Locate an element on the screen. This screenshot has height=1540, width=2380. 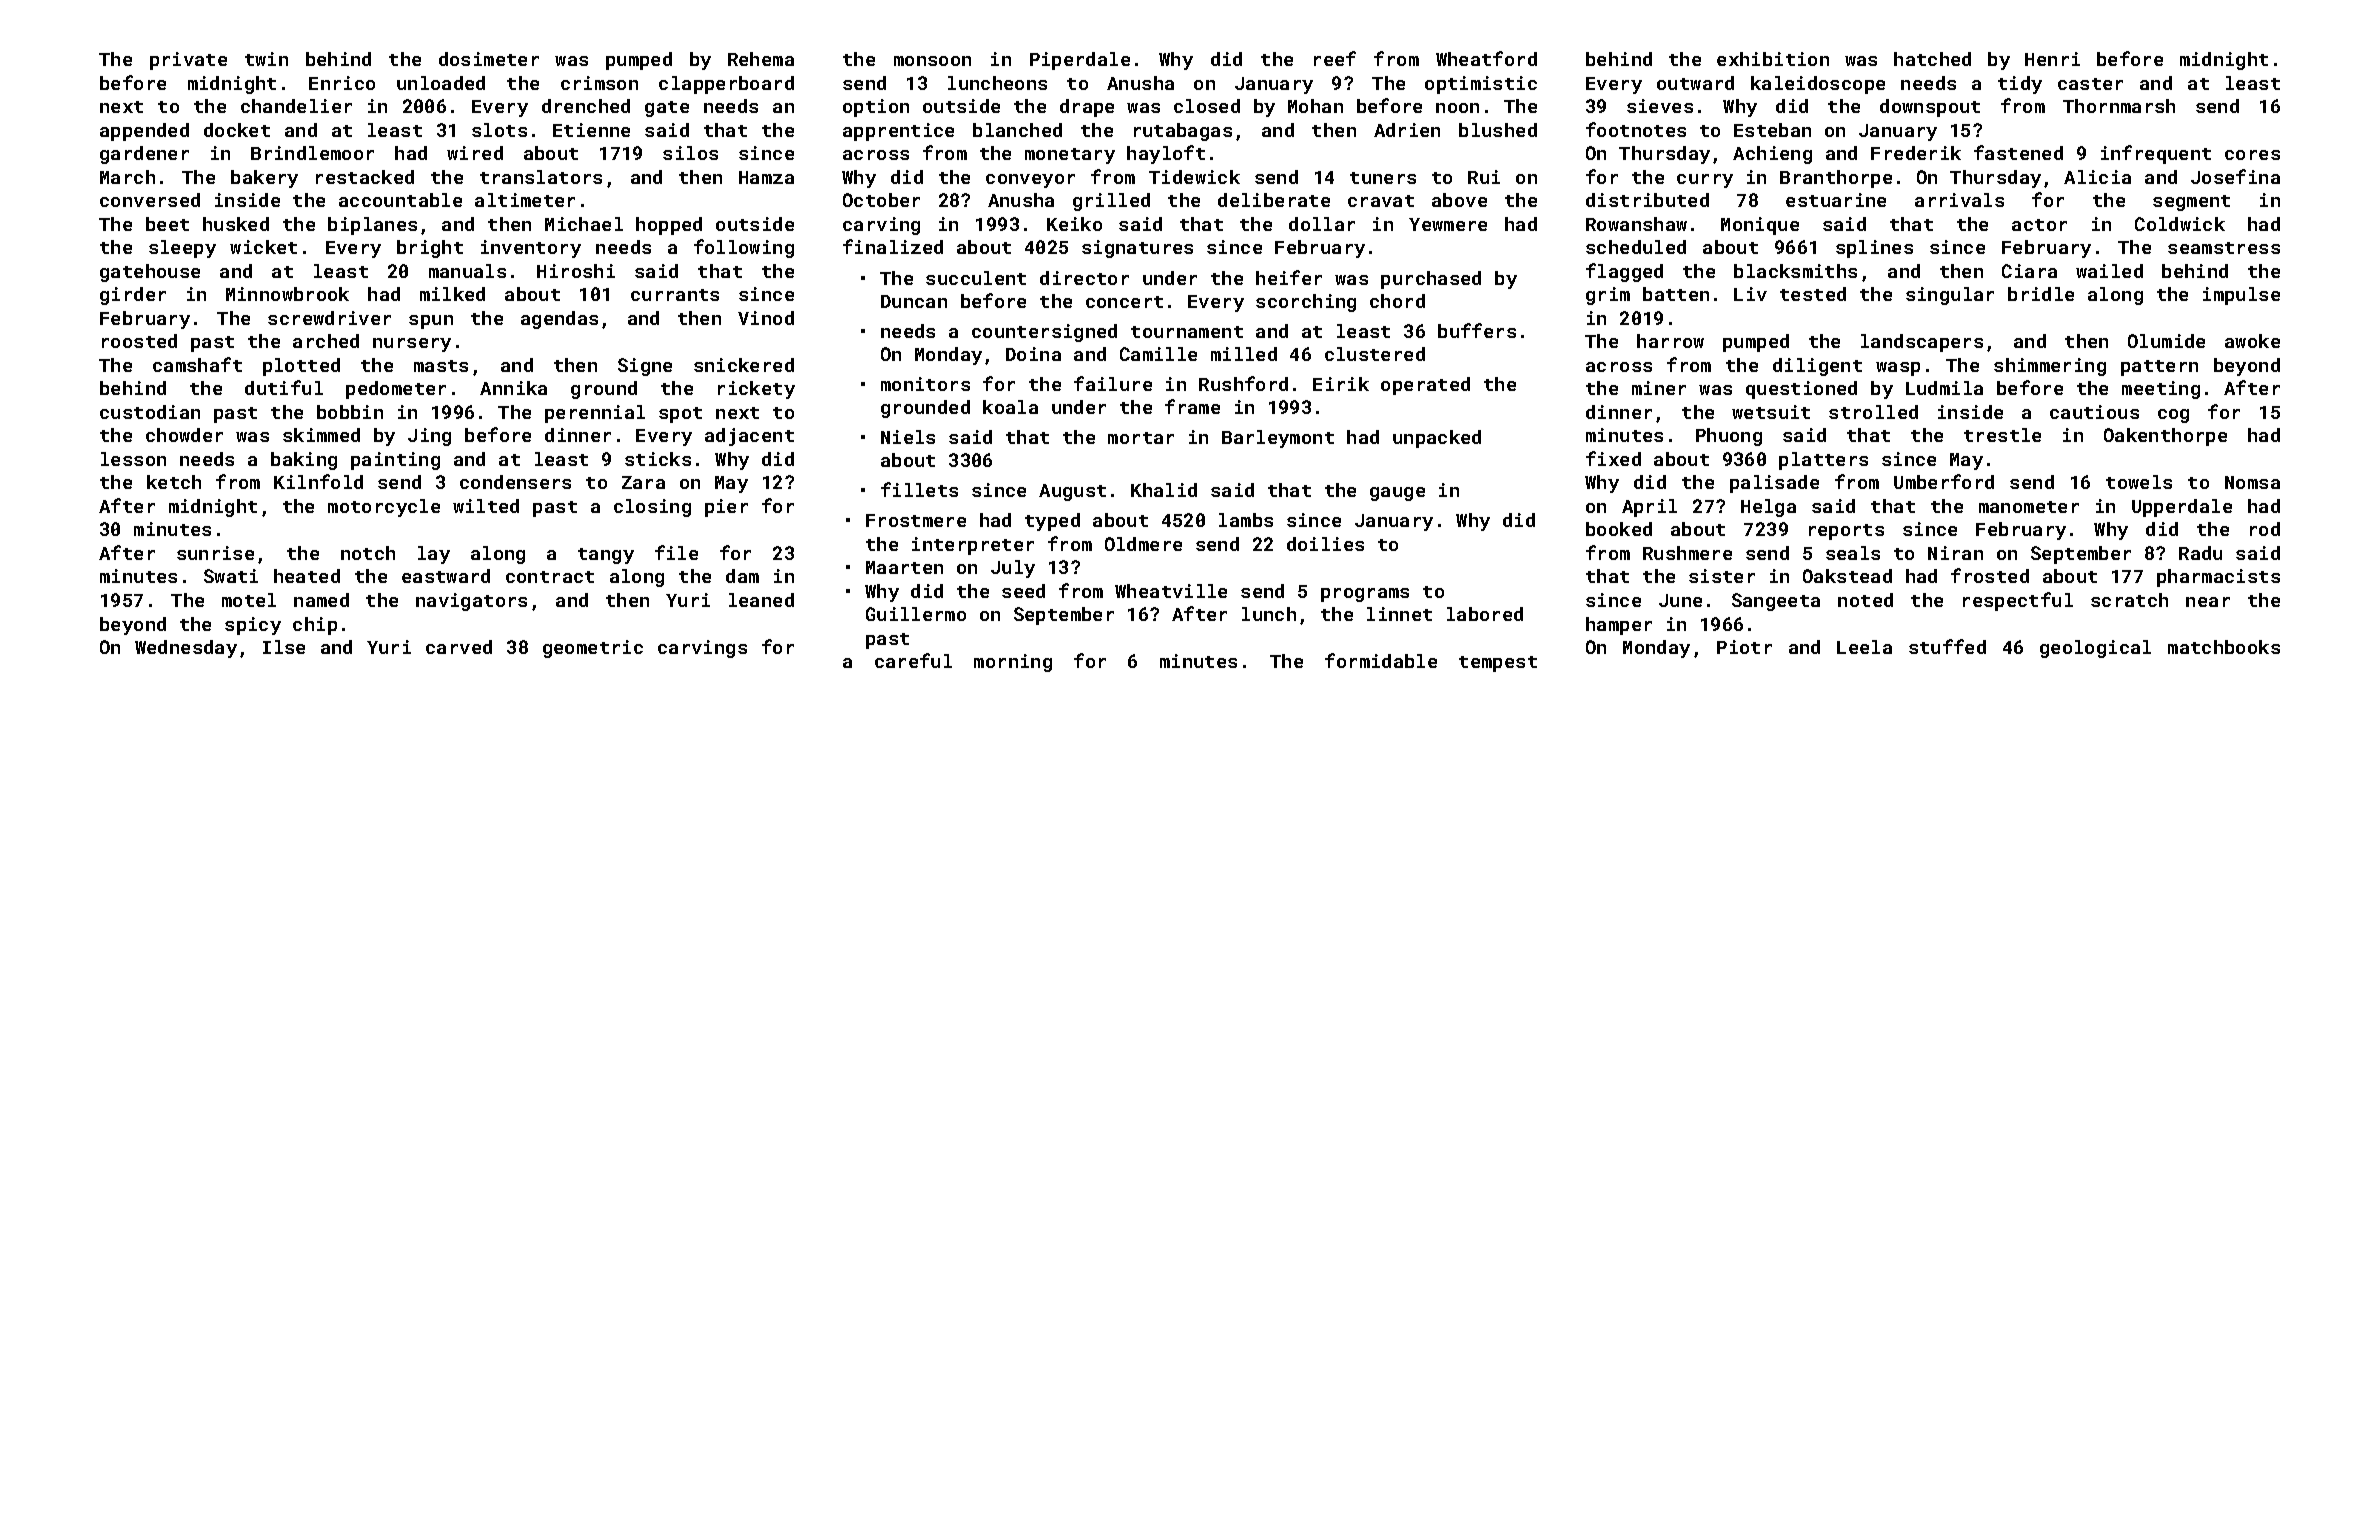
reef is located at coordinates (1335, 58).
